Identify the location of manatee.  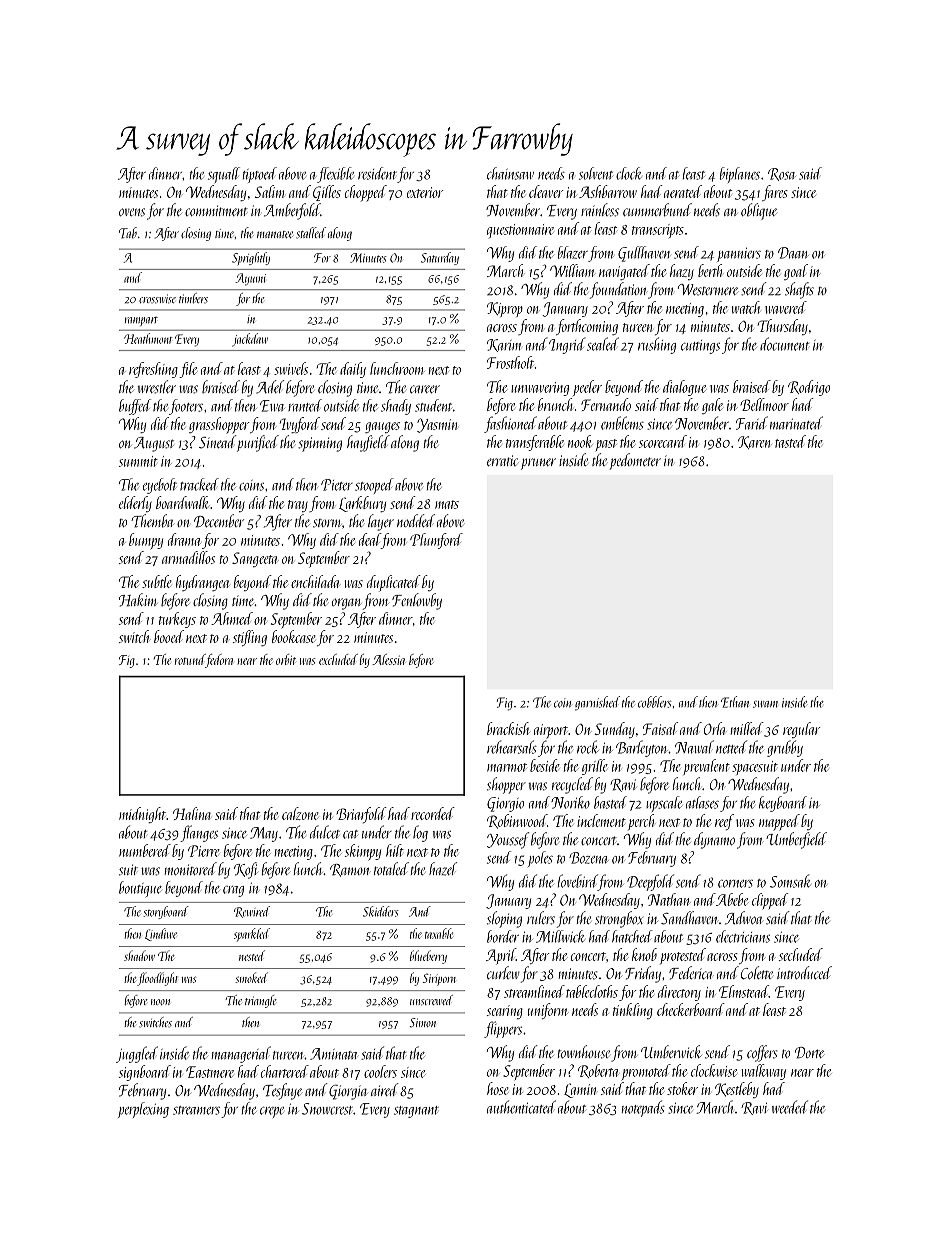
(275, 234).
